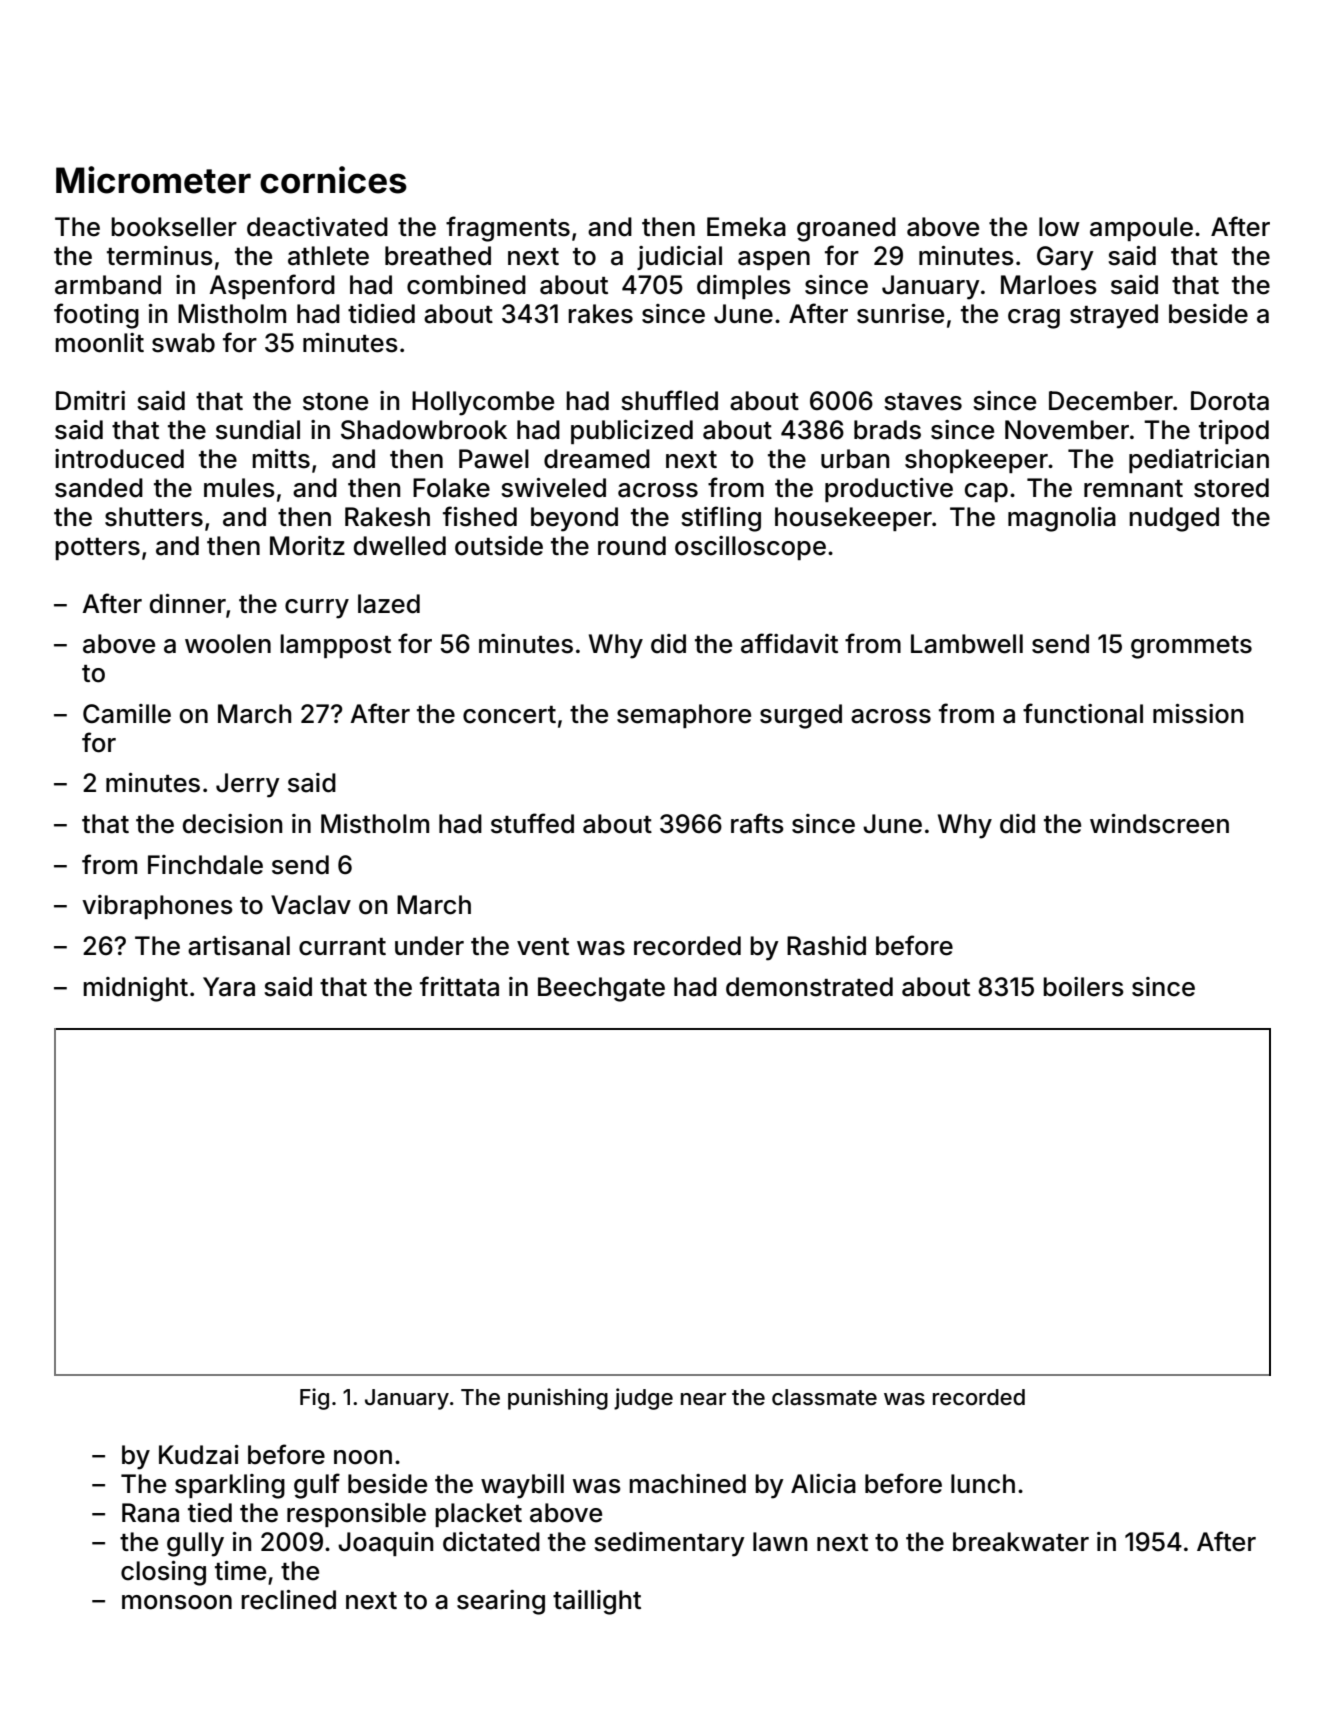  I want to click on Micrometer, so click(153, 180).
